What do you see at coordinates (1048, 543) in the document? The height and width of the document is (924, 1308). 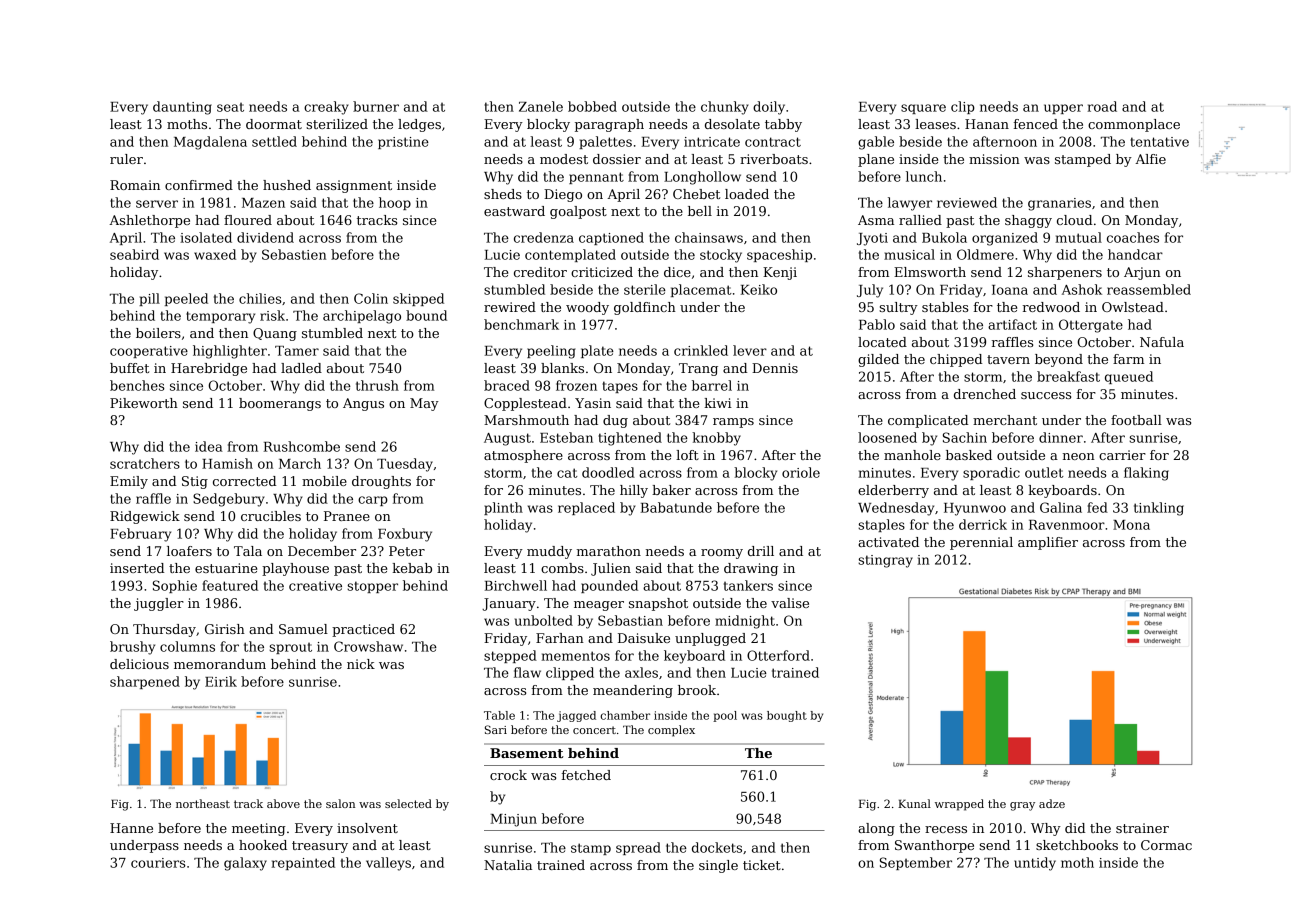 I see `amplifier` at bounding box center [1048, 543].
